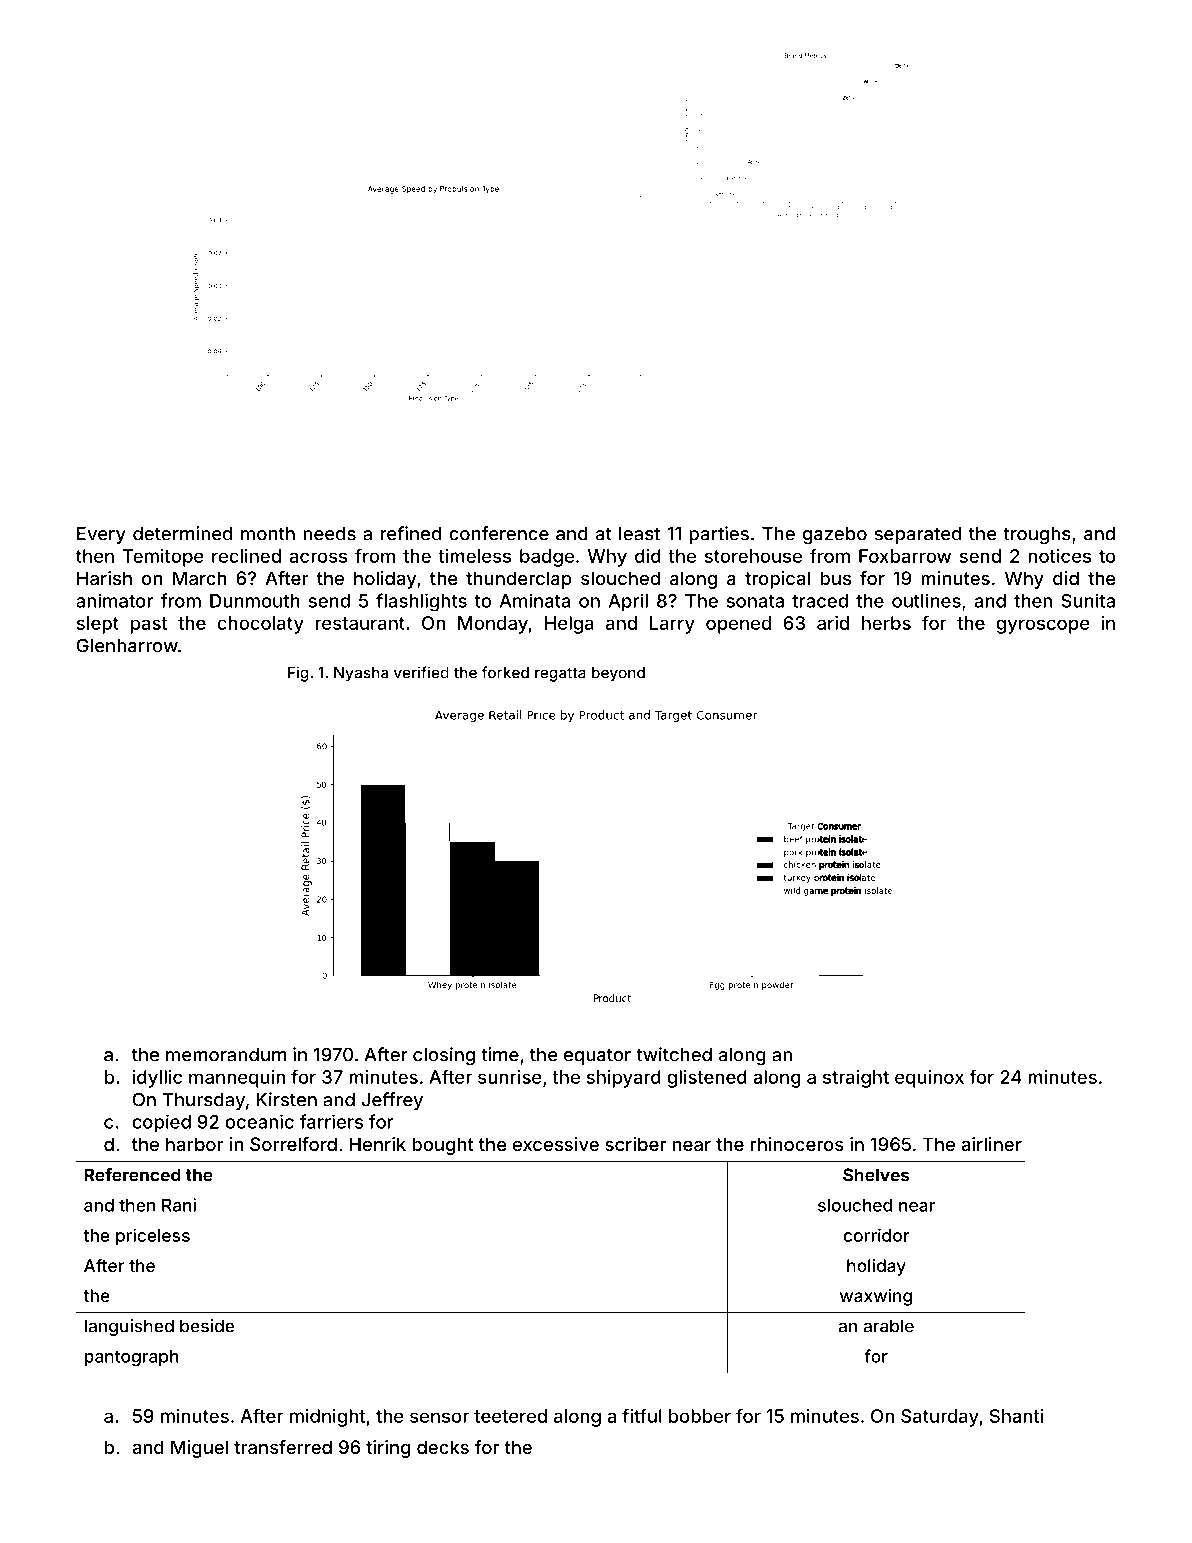 This document has width=1192, height=1543. I want to click on Sunita, so click(1088, 600).
